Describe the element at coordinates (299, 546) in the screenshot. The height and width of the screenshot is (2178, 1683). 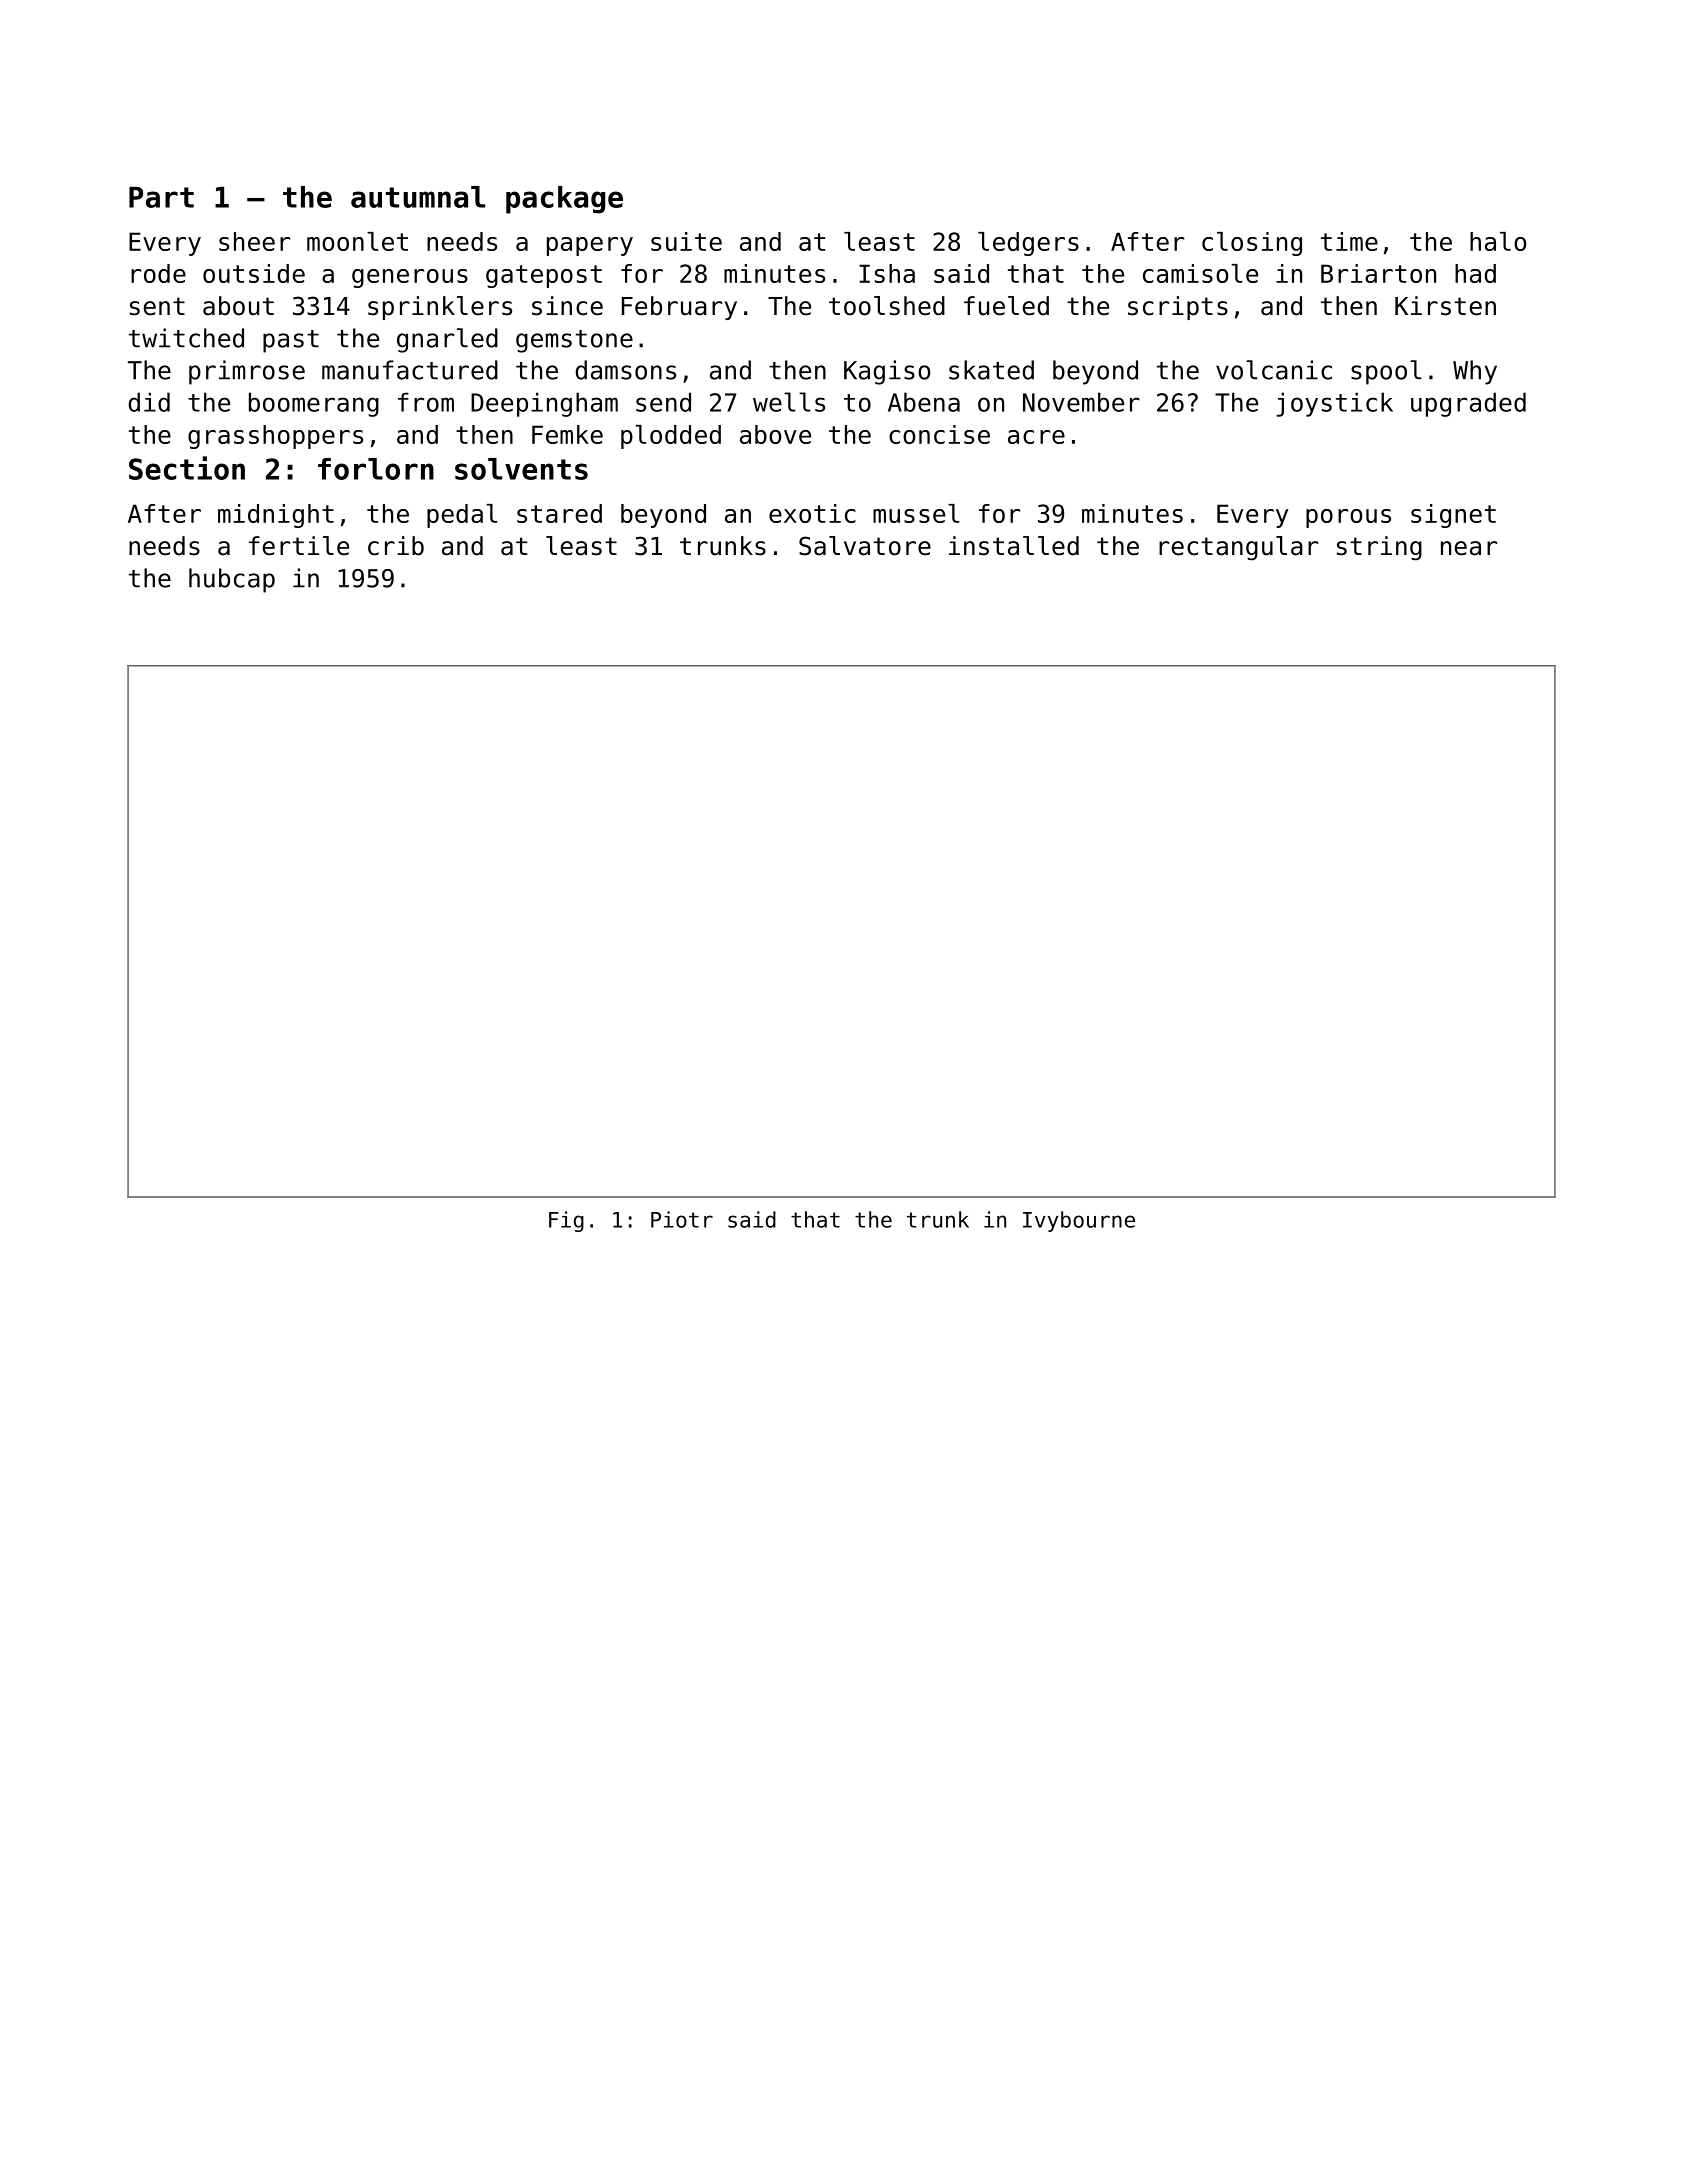
I see `fertile` at that location.
